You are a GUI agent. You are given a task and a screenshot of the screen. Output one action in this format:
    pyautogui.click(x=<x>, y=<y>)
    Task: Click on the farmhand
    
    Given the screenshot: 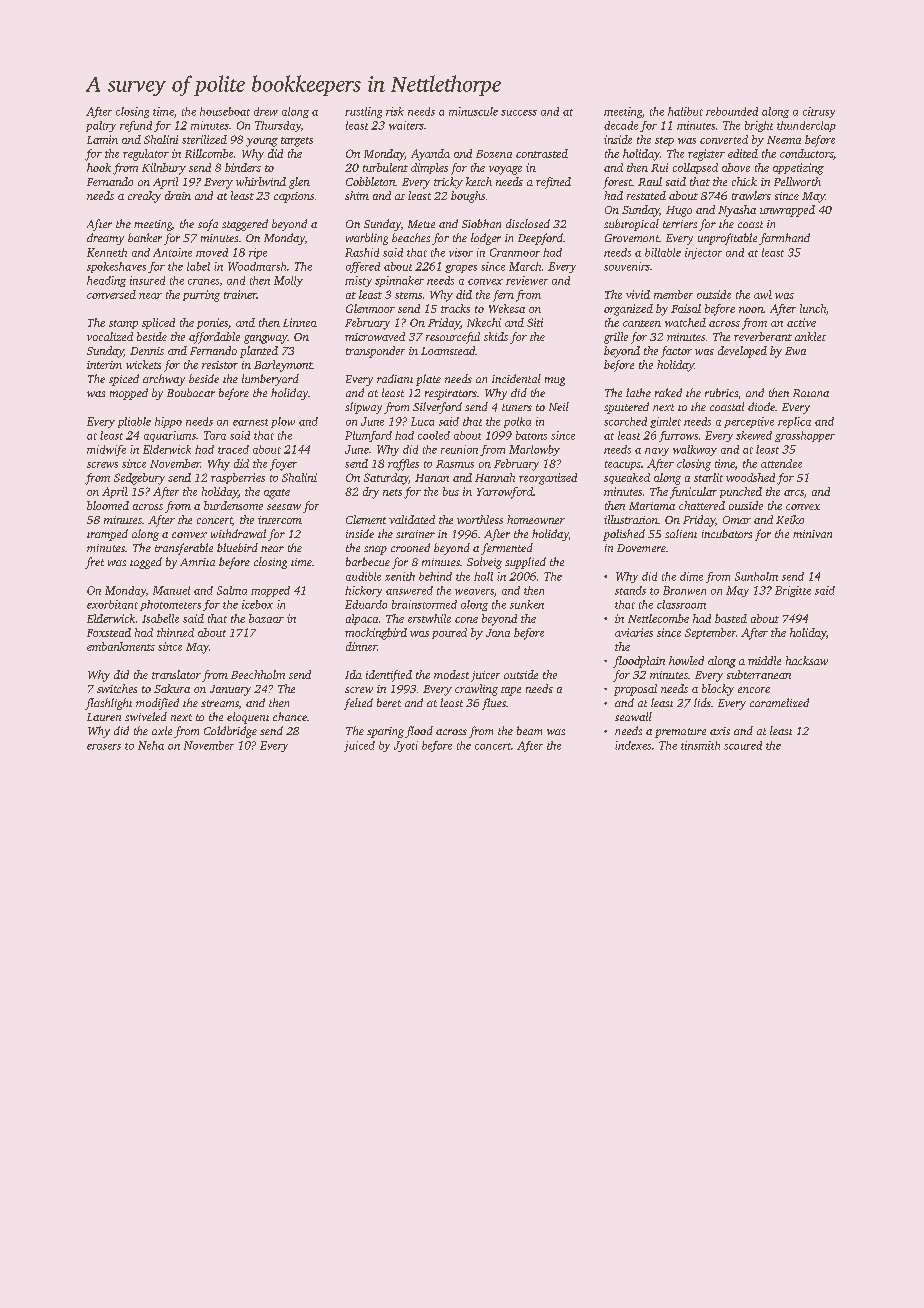 What is the action you would take?
    pyautogui.click(x=784, y=239)
